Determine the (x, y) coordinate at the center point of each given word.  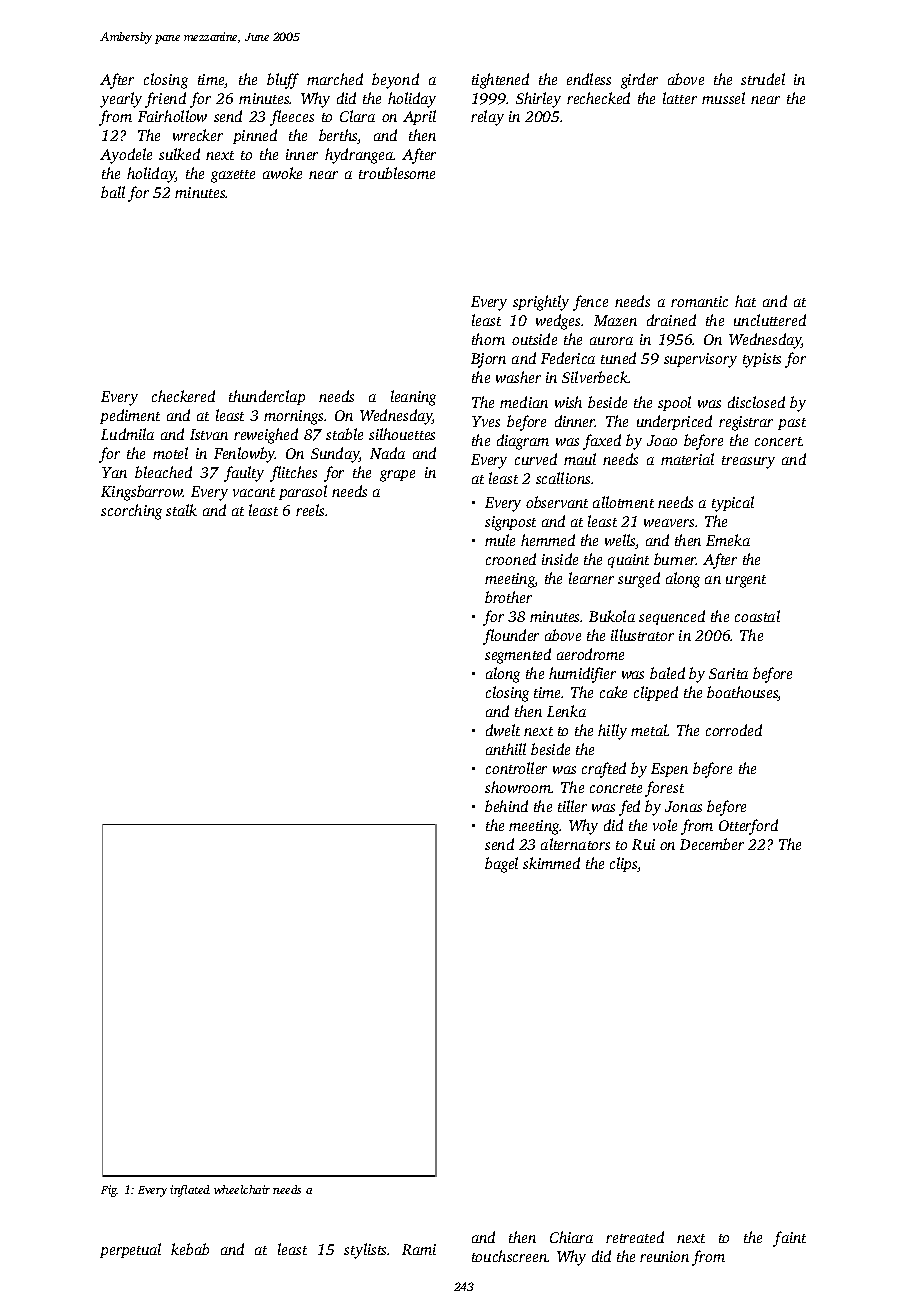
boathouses (742, 693)
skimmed (551, 863)
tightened (500, 81)
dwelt (503, 730)
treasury (748, 462)
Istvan (209, 434)
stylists (366, 1251)
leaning (413, 398)
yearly (121, 100)
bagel (501, 865)
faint (789, 1239)
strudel (763, 79)
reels (311, 510)
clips (624, 864)
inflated (190, 1191)
